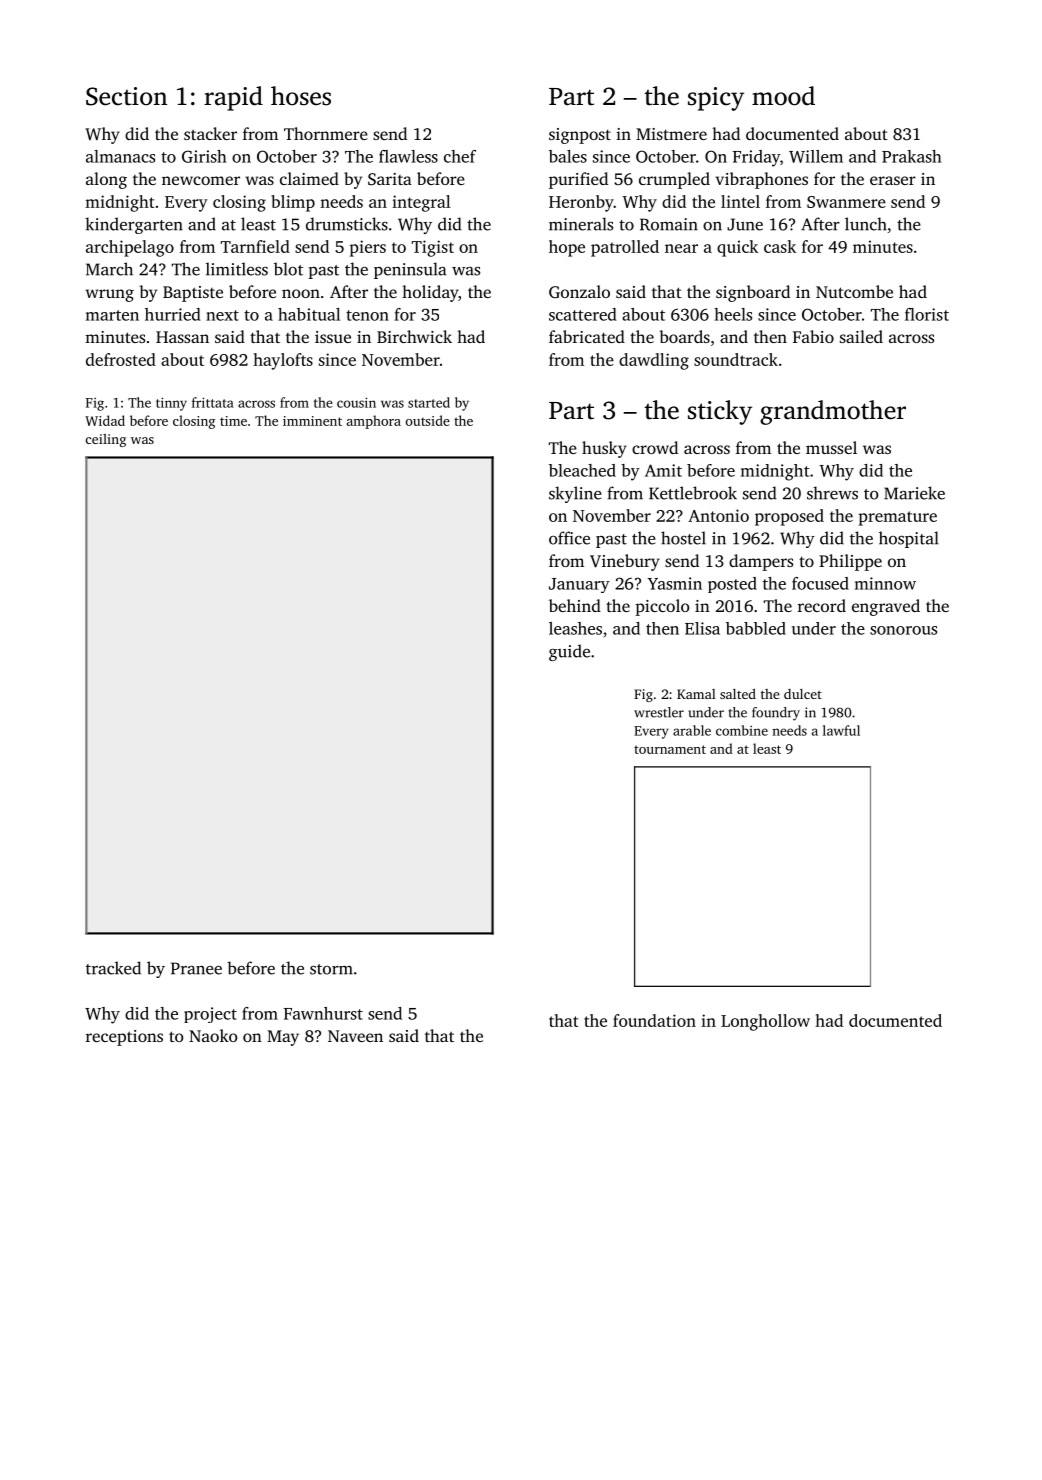 The width and height of the image is (1042, 1480). I want to click on Fawnhurst, so click(323, 1013).
